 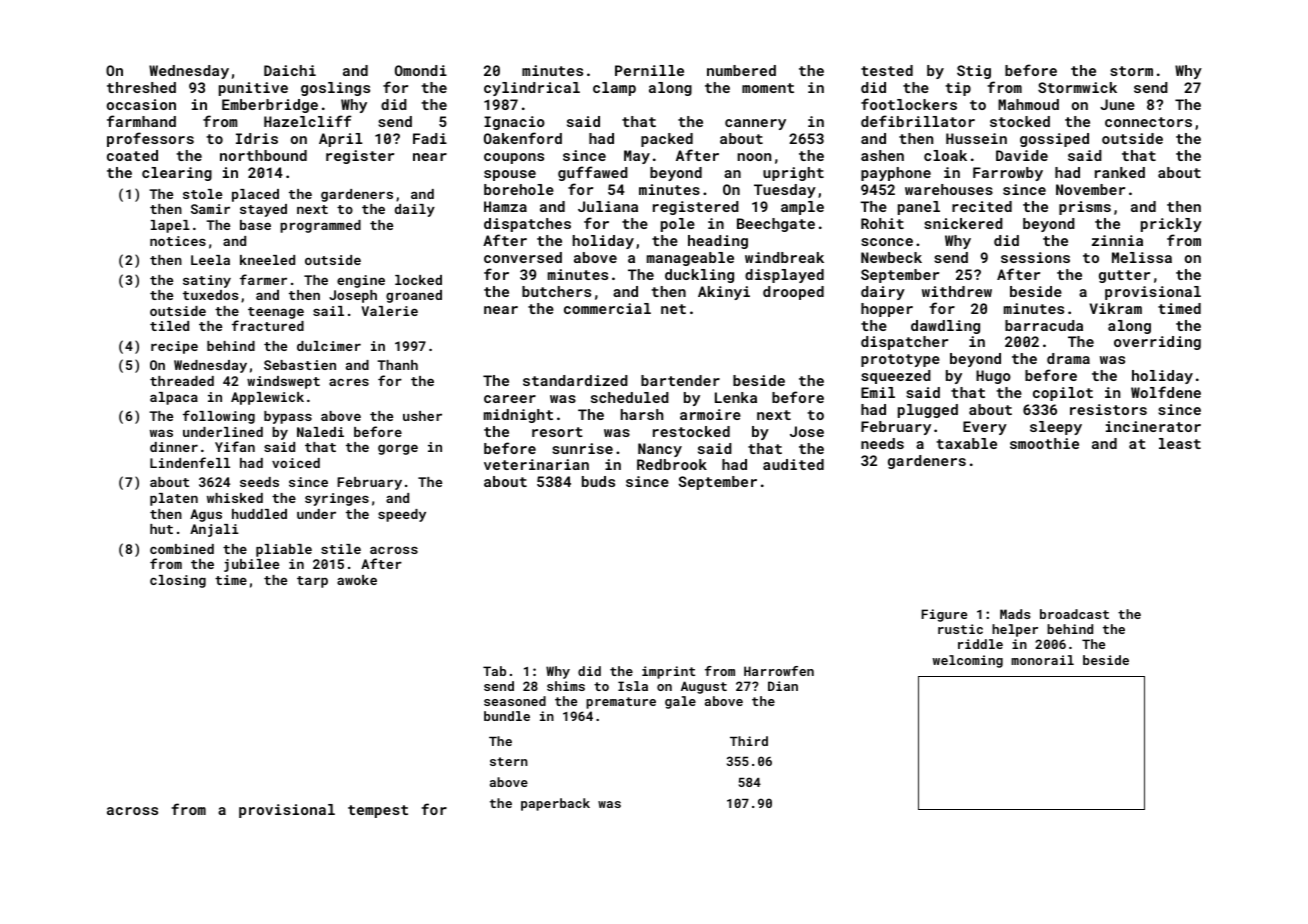 I want to click on defibrillator, so click(x=918, y=121).
